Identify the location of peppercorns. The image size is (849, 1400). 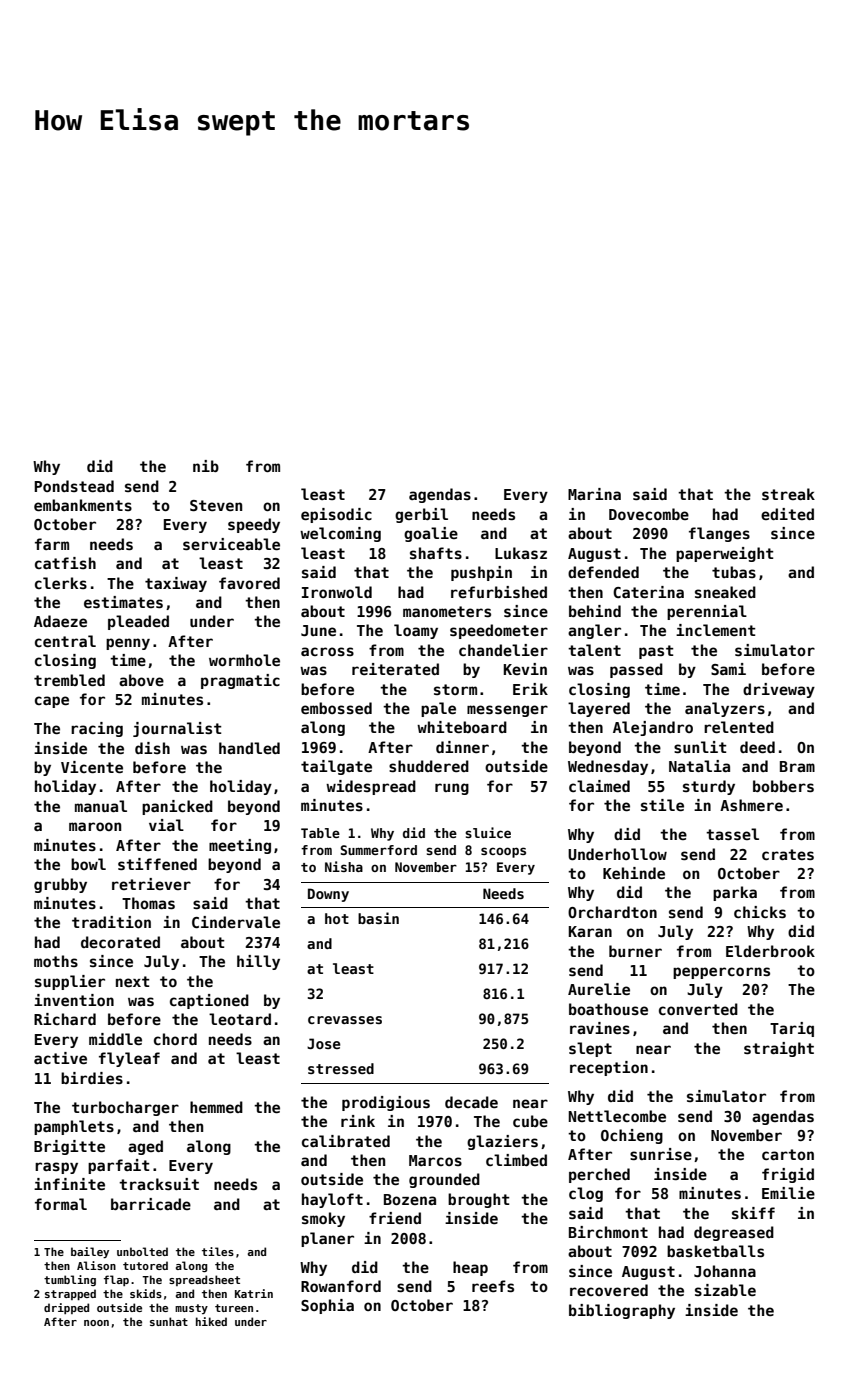
(721, 973).
